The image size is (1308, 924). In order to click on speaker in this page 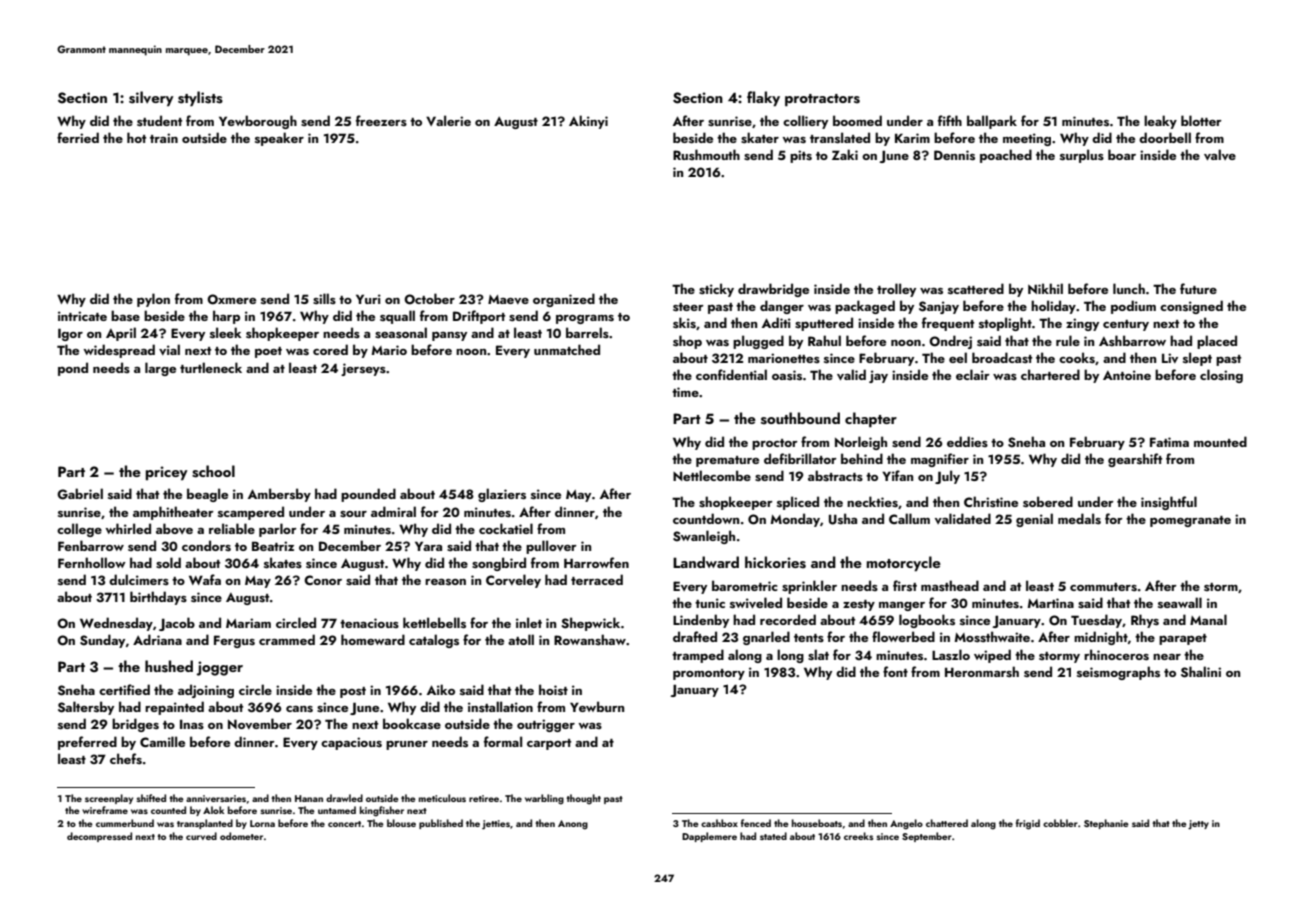, I will do `click(279, 139)`.
